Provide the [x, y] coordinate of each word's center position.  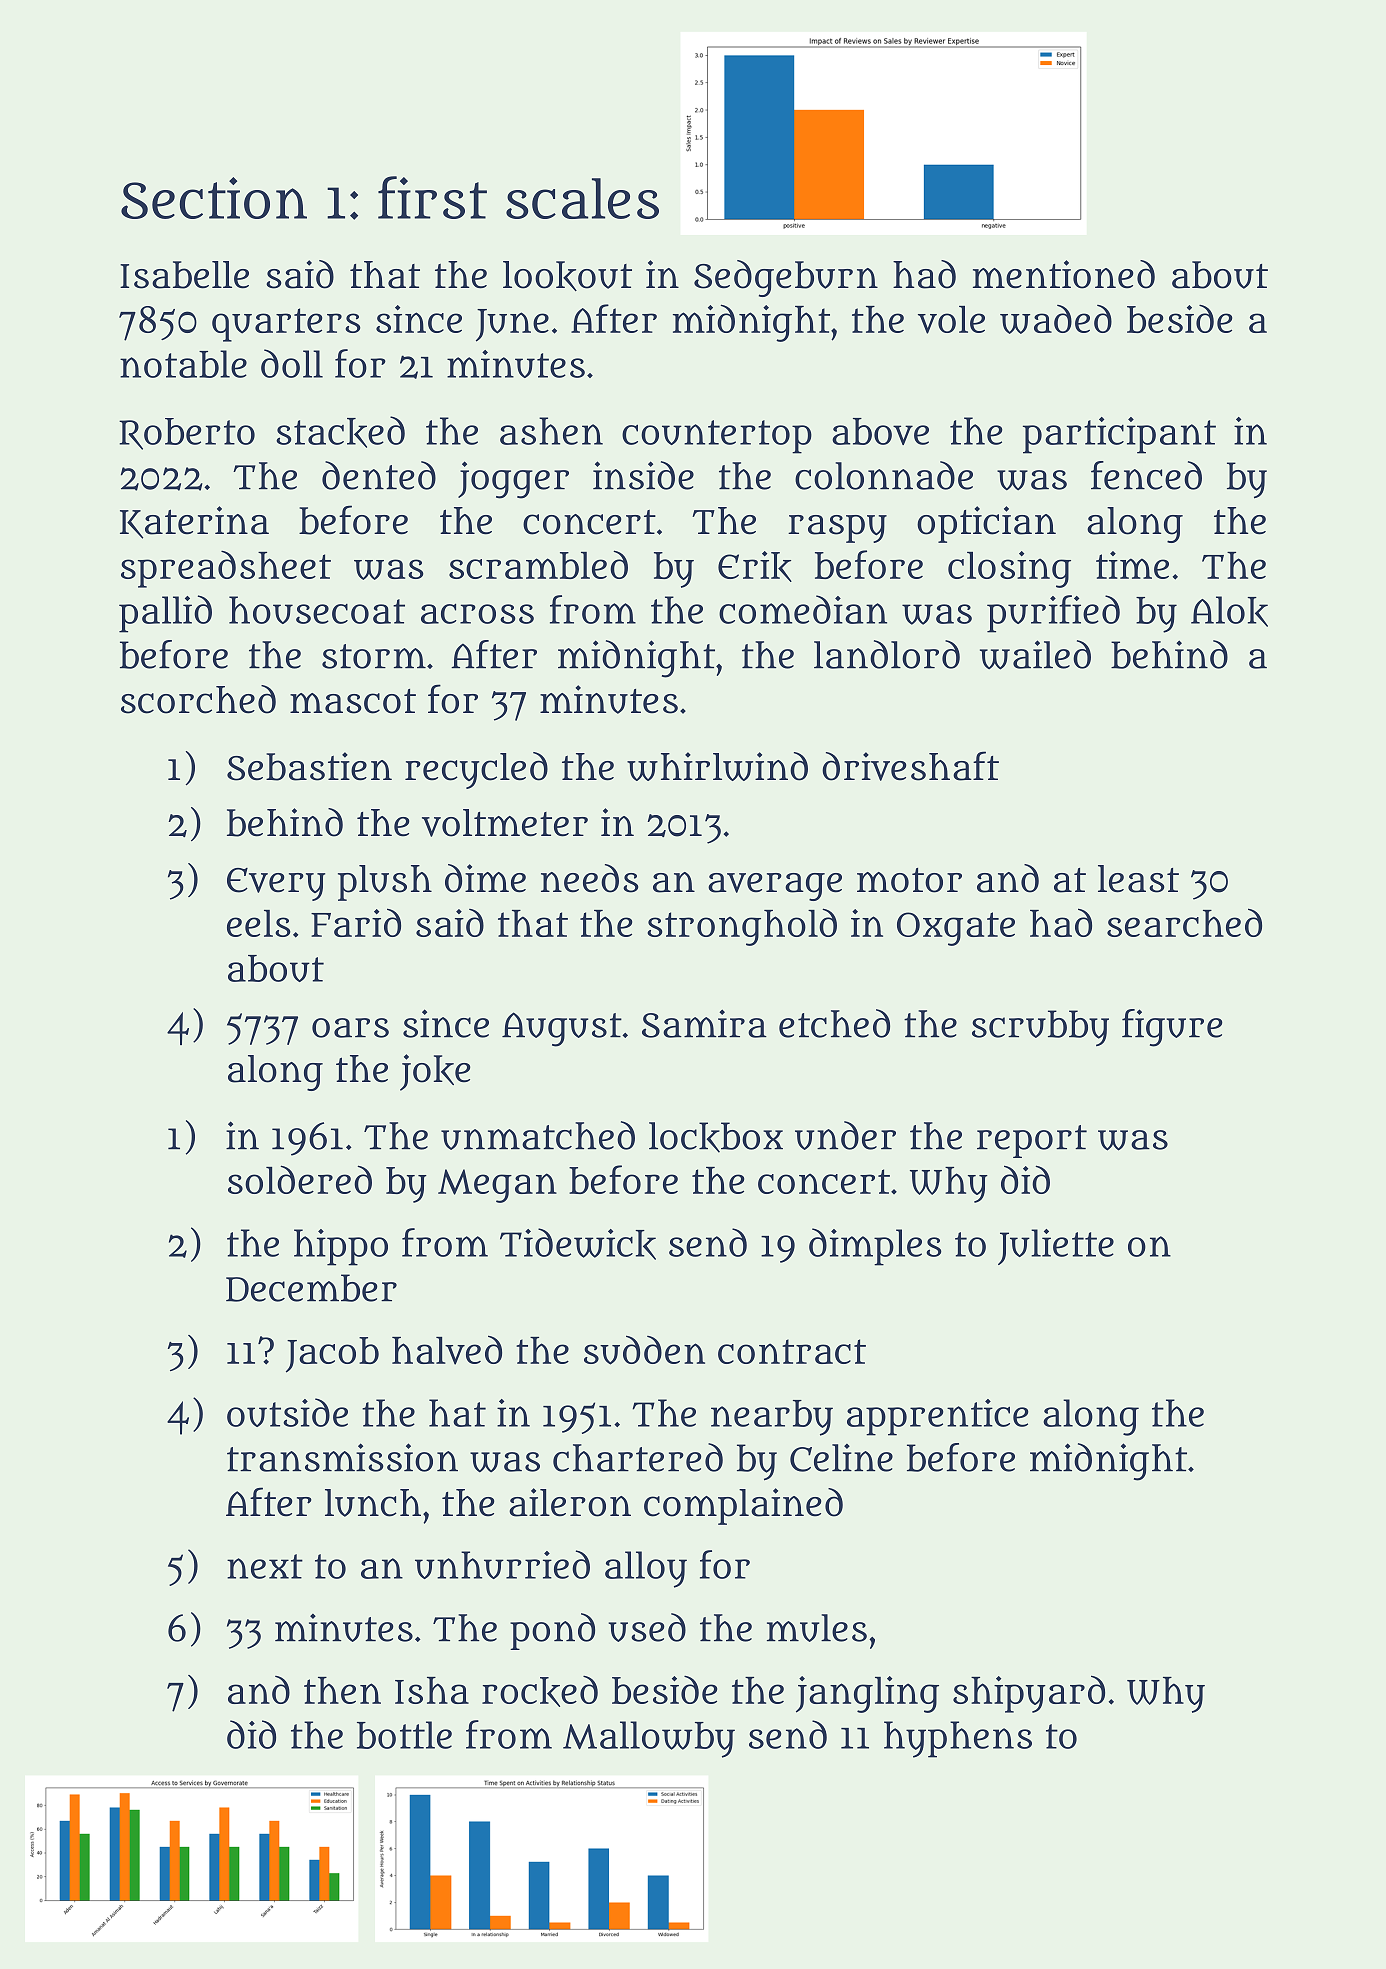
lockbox [716, 1137]
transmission [342, 1457]
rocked [540, 1691]
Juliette [1056, 1247]
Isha [432, 1690]
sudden [644, 1350]
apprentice [938, 1417]
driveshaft [910, 766]
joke [435, 1072]
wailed [1035, 655]
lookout [567, 276]
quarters [286, 325]
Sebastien [309, 766]
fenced [1146, 475]
